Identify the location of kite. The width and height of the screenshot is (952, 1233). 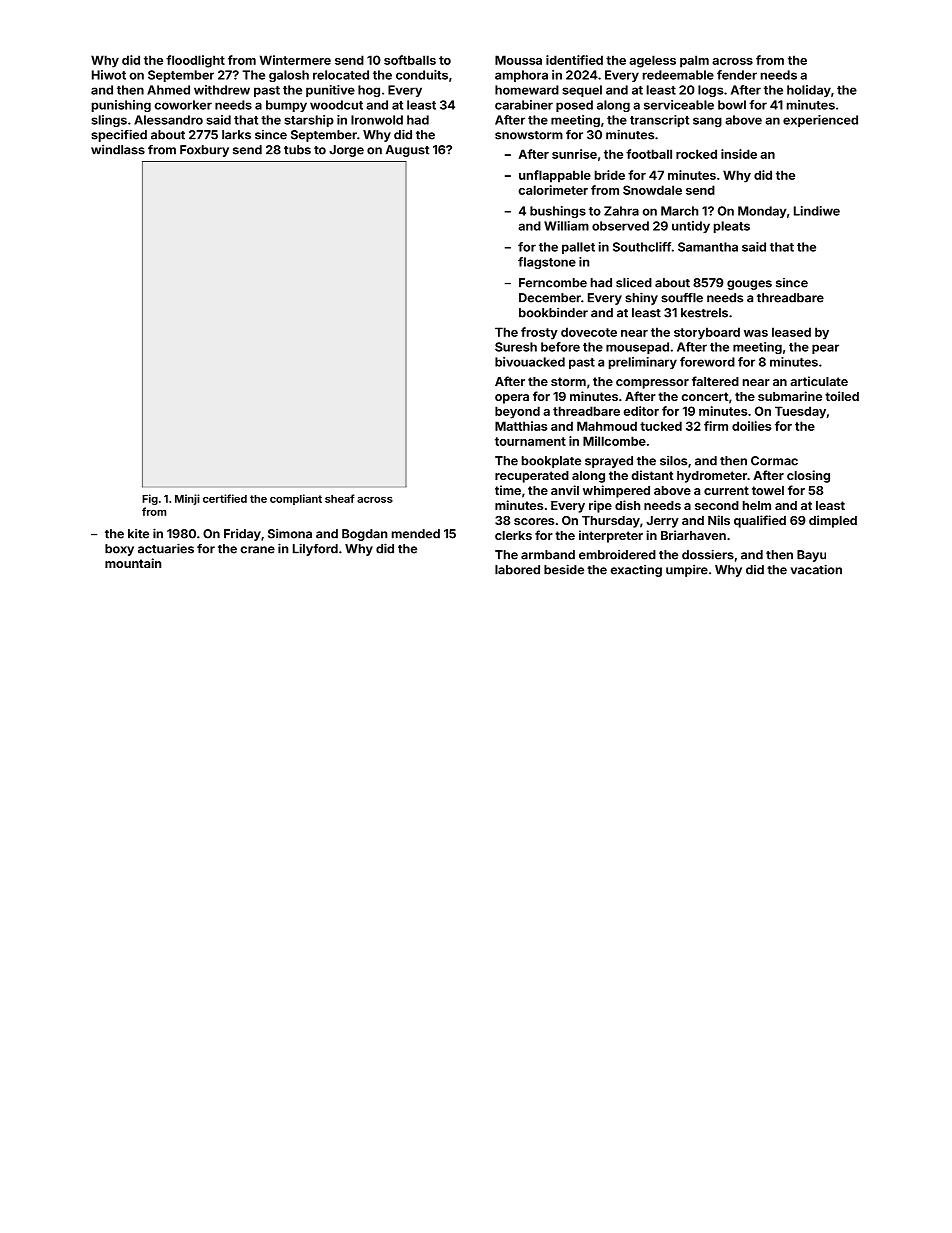
(138, 534).
